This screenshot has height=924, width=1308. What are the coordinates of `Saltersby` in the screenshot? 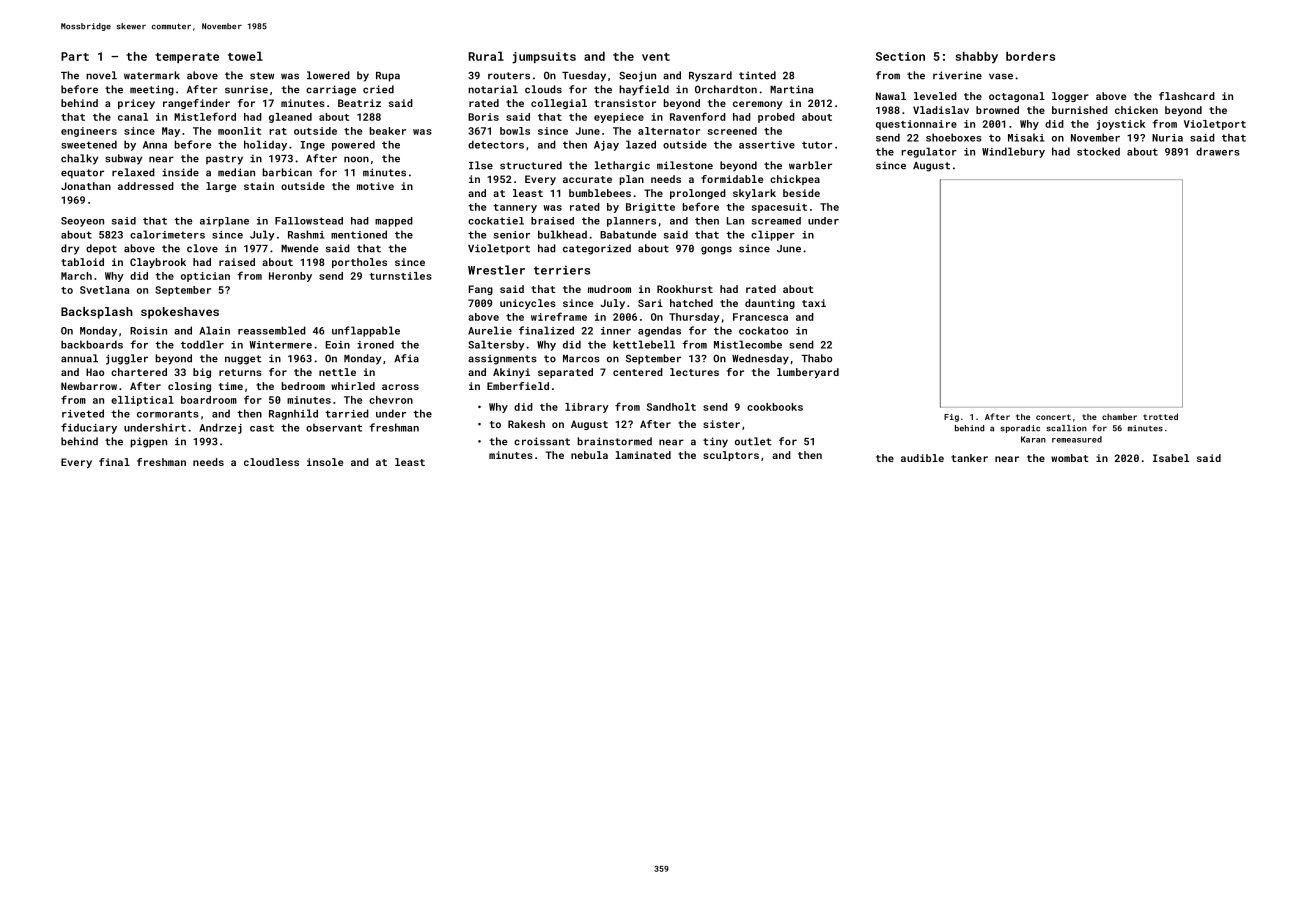 It's located at (496, 345).
